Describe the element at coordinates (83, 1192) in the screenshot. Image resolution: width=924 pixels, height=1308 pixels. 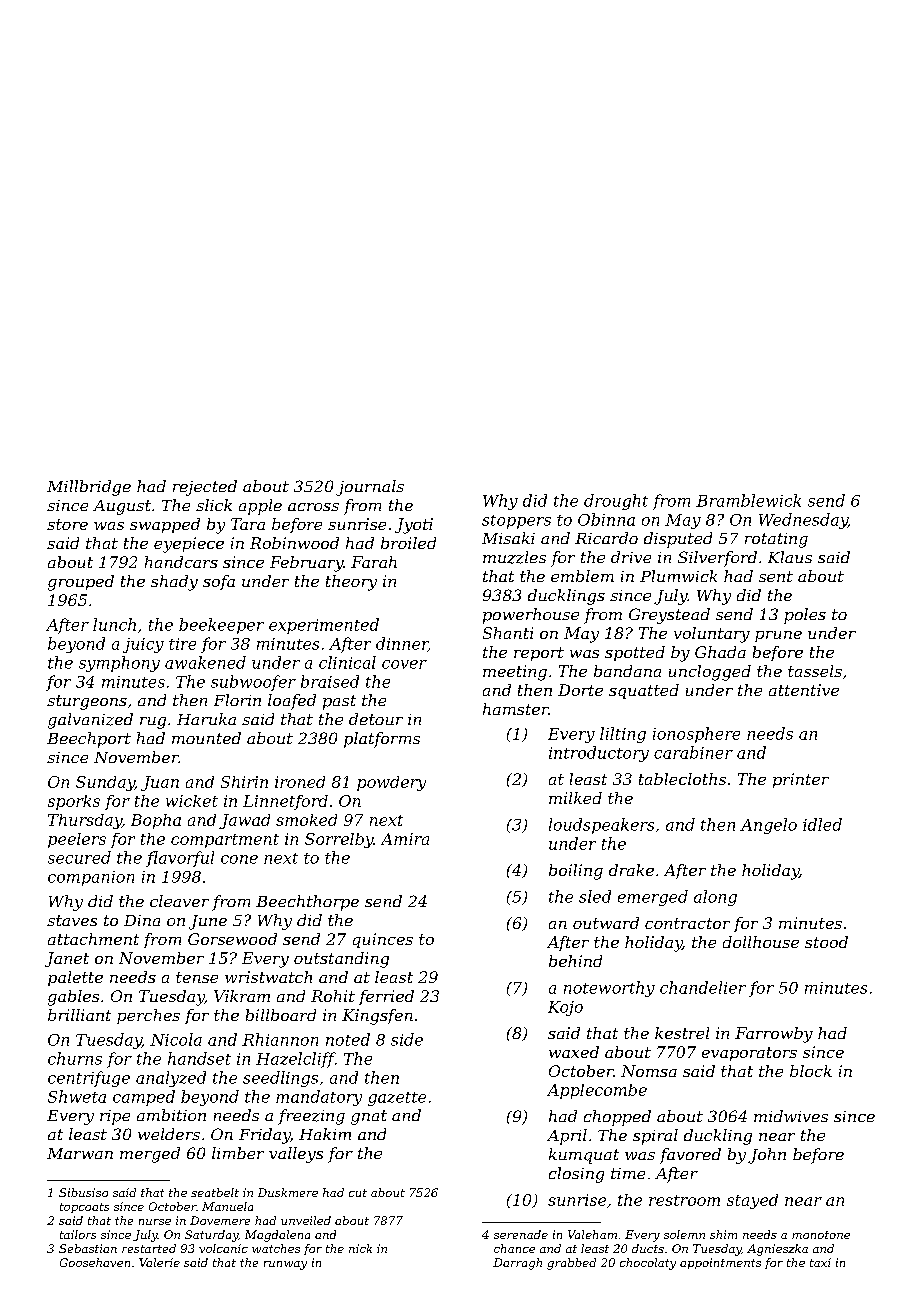
I see `Sibusiso` at that location.
